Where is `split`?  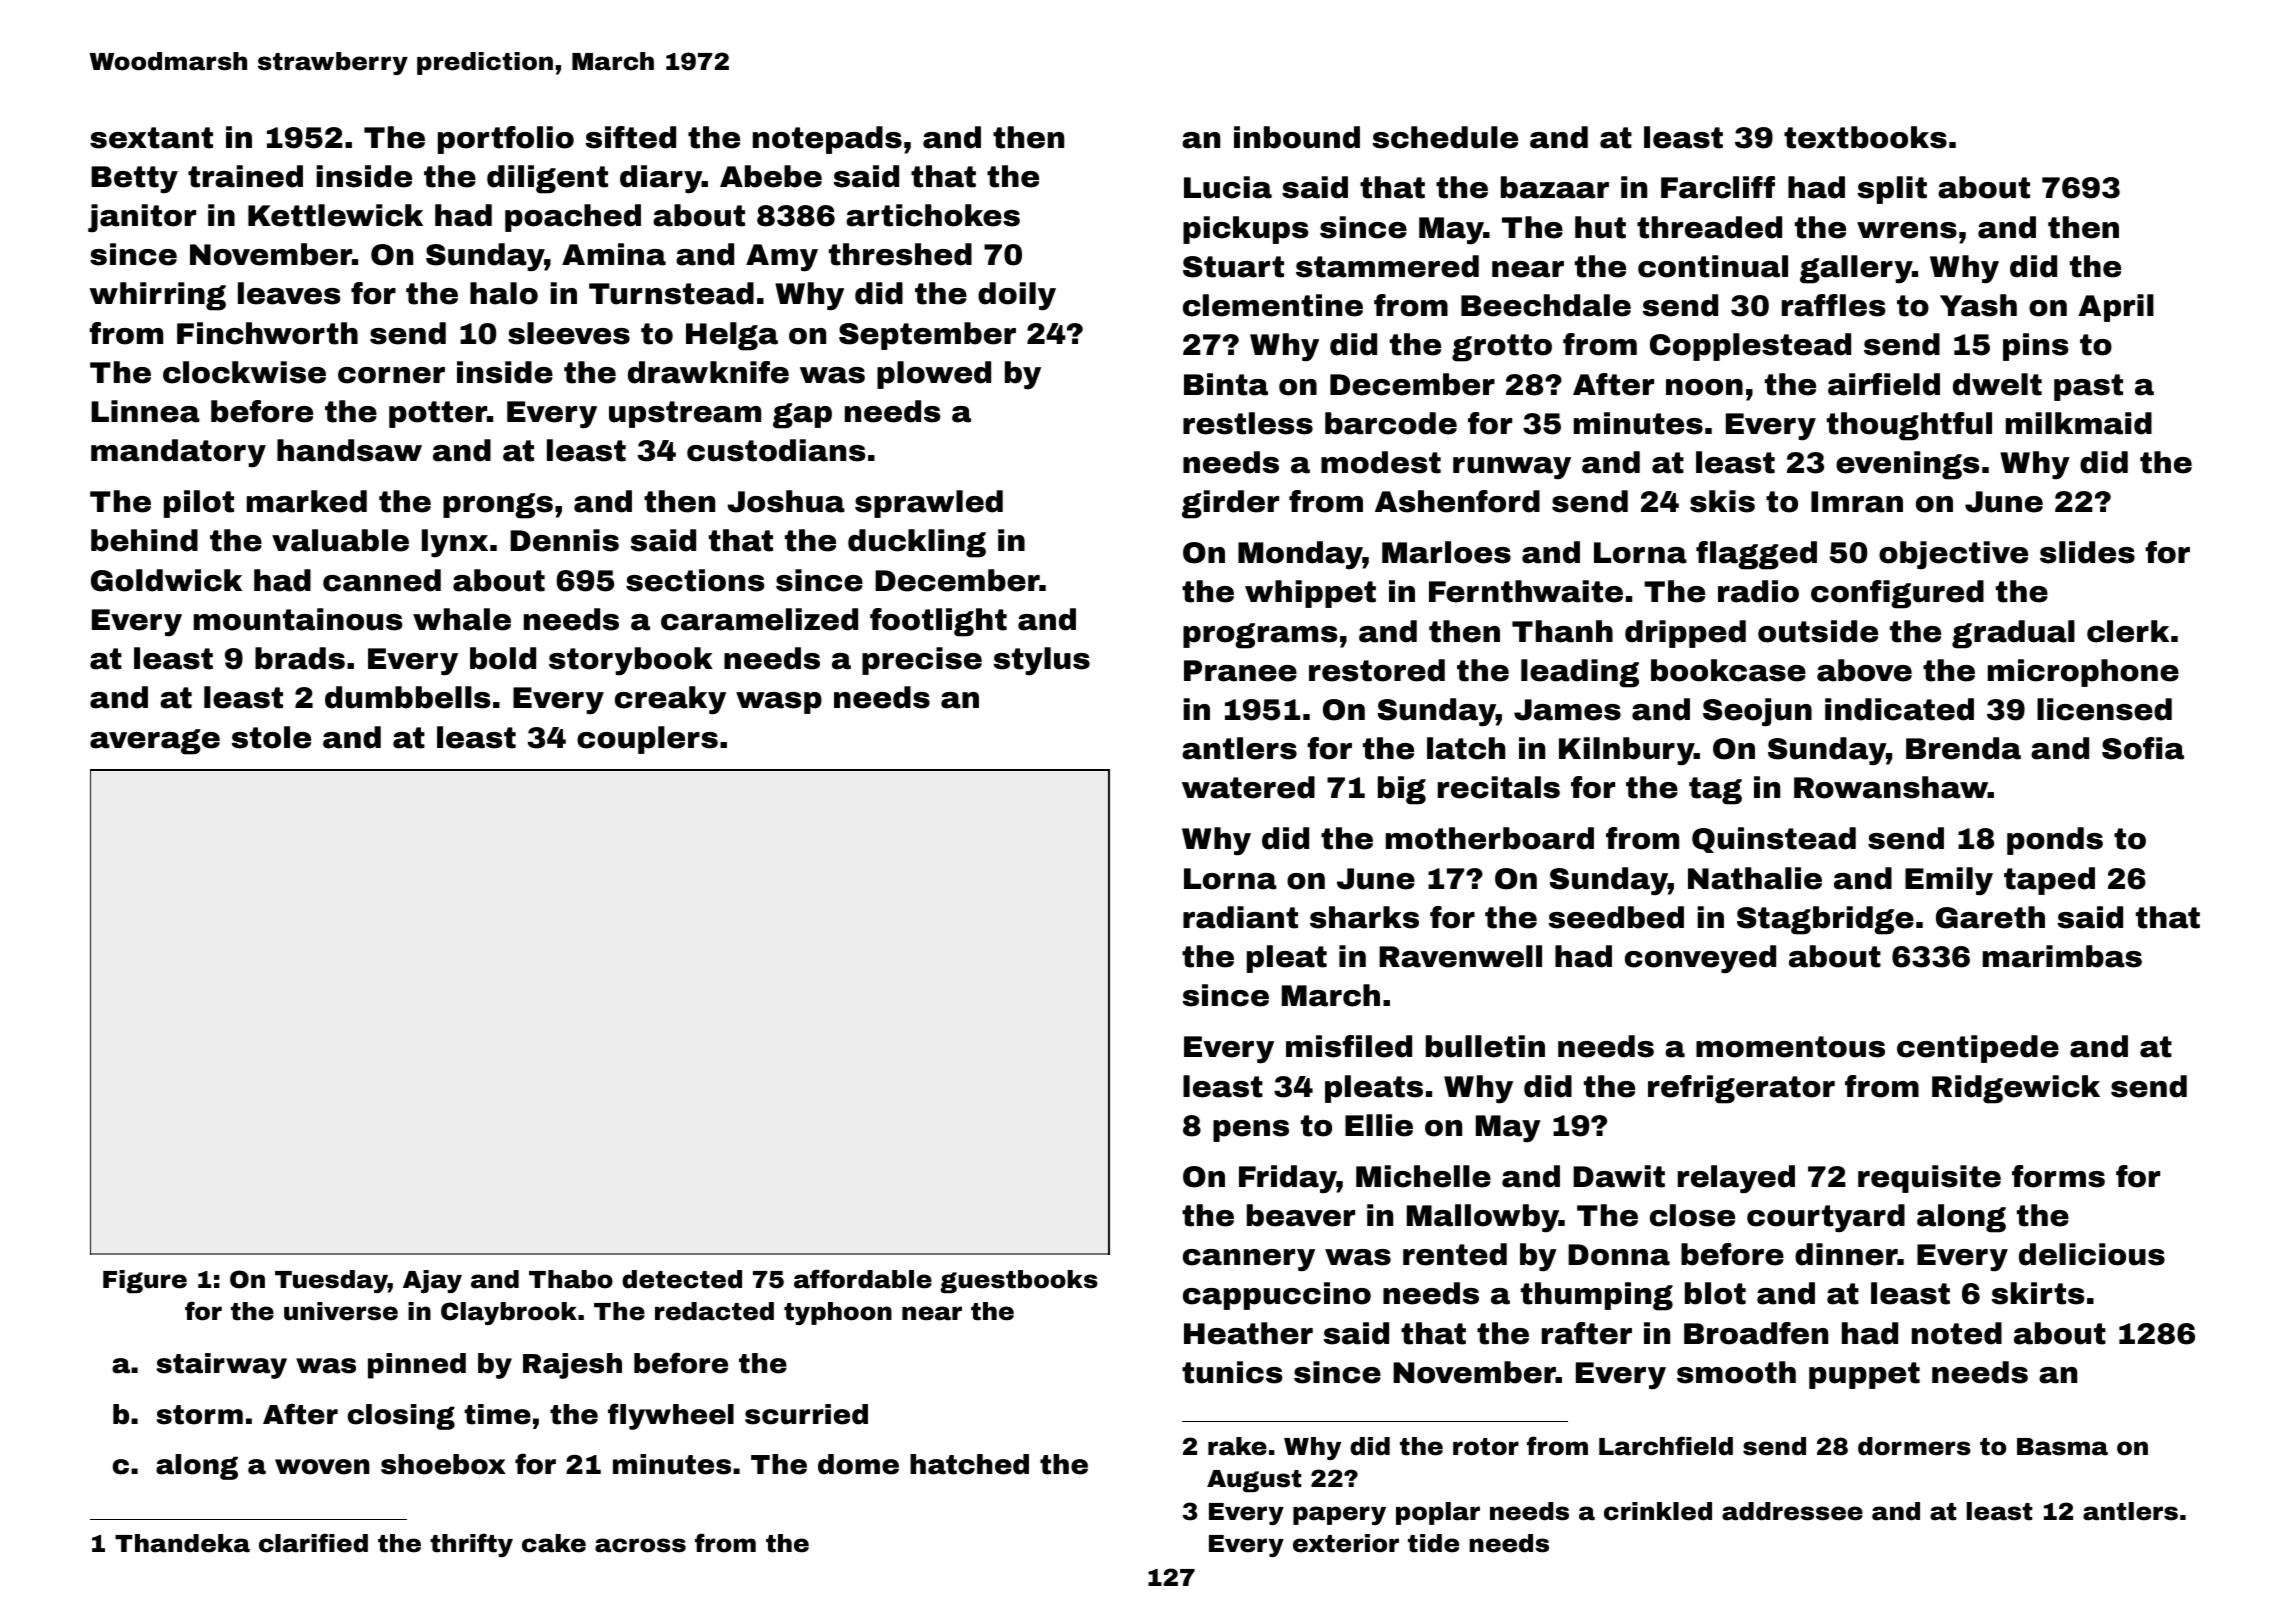
split is located at coordinates (1892, 190).
